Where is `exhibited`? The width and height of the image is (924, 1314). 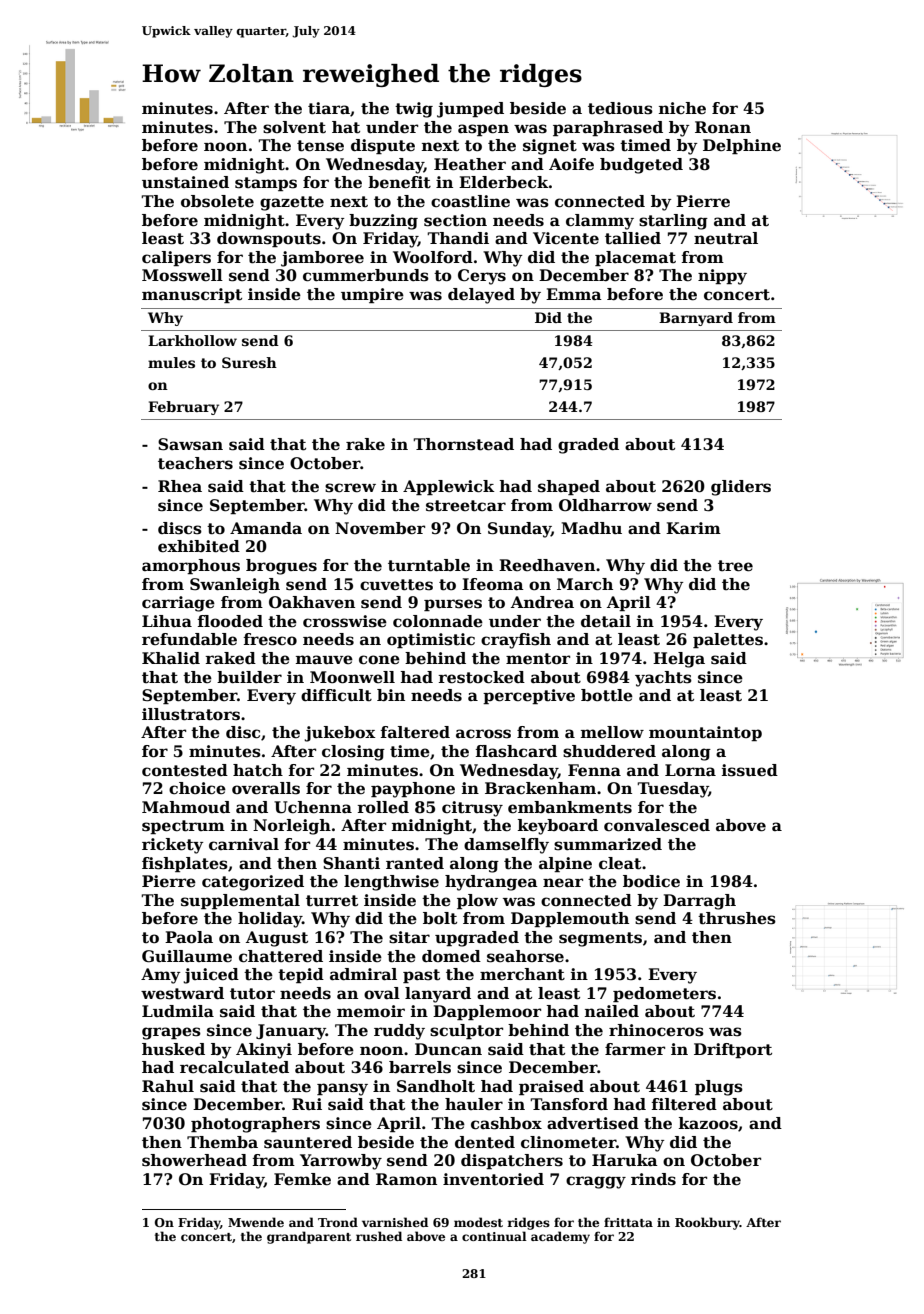
exhibited is located at coordinates (199, 546).
